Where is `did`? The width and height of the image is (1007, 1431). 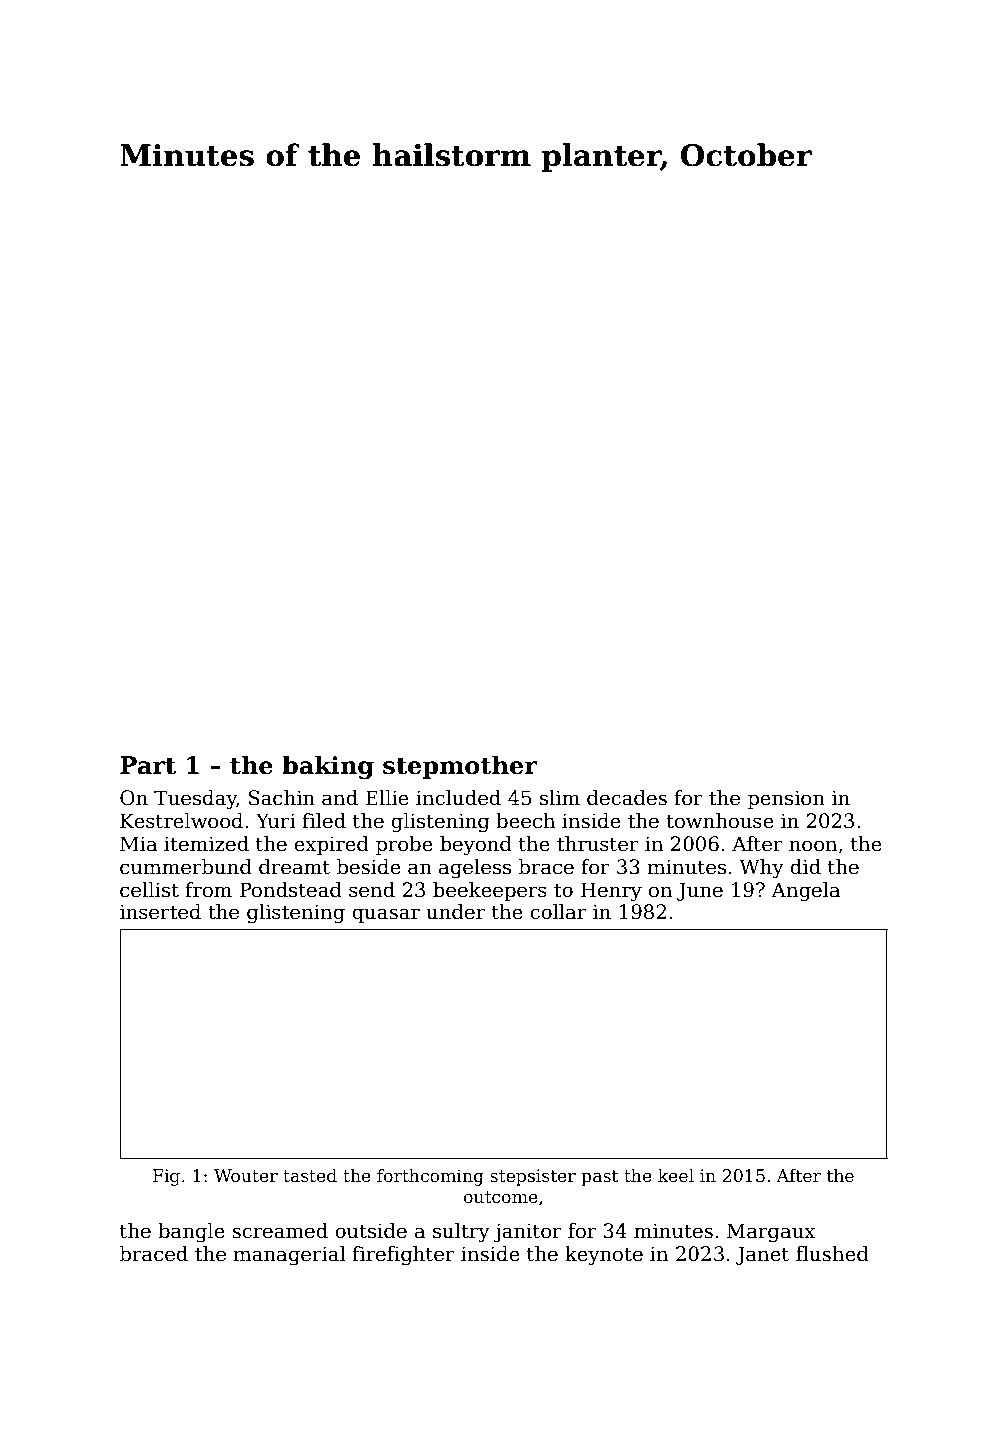
did is located at coordinates (805, 867).
